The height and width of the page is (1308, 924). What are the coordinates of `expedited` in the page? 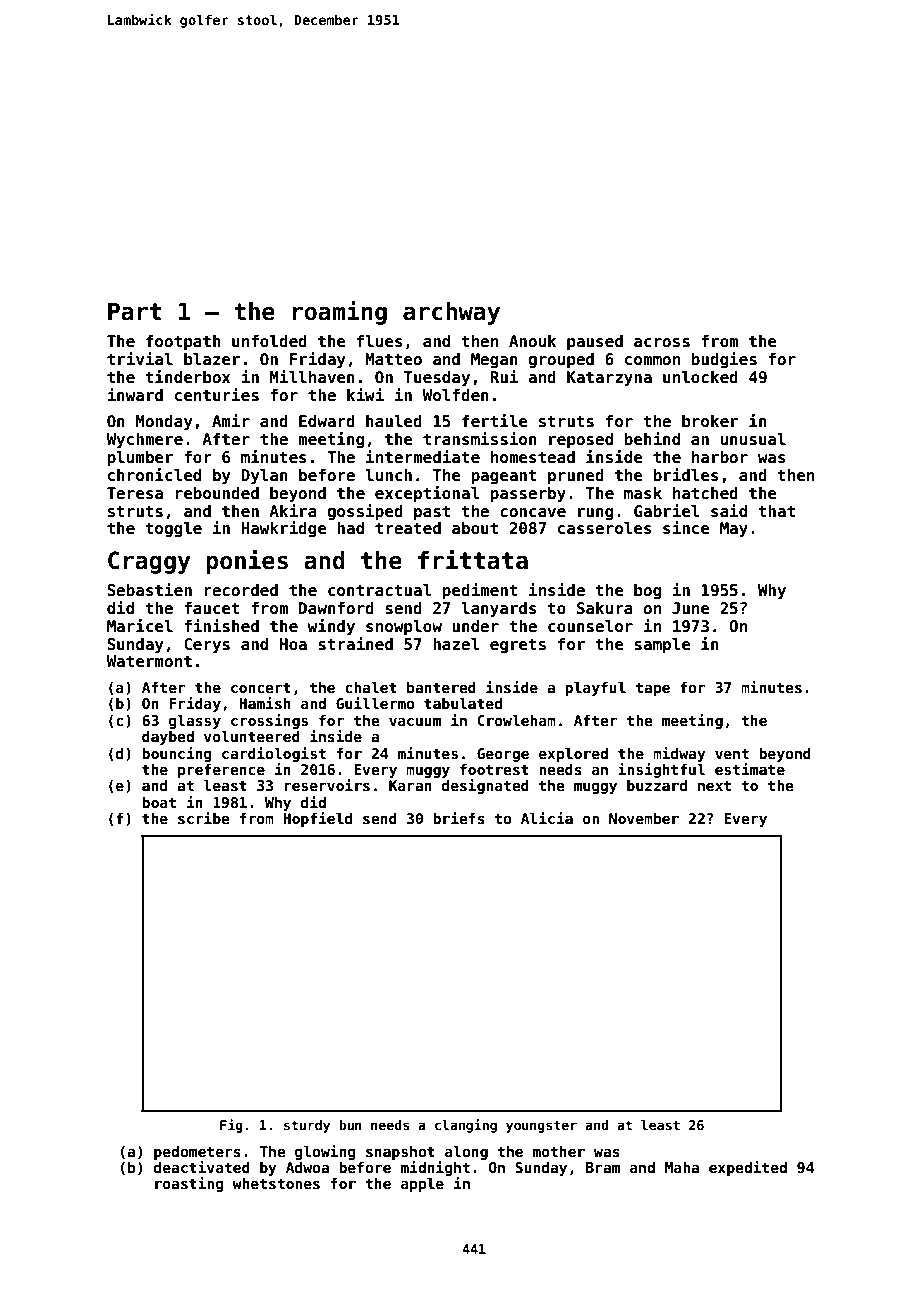 It's located at (748, 1168).
